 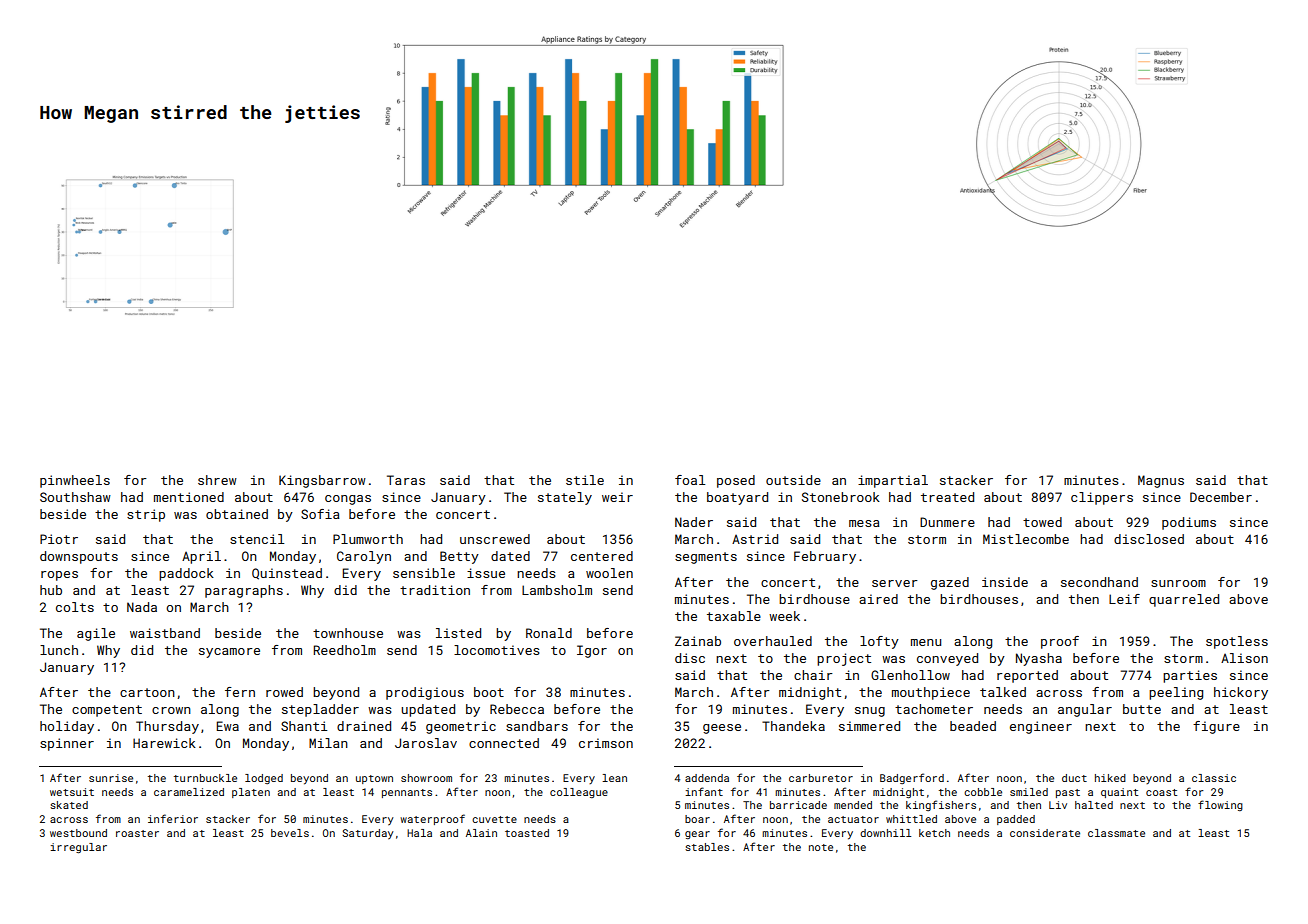 I want to click on pinwheels, so click(x=75, y=481).
